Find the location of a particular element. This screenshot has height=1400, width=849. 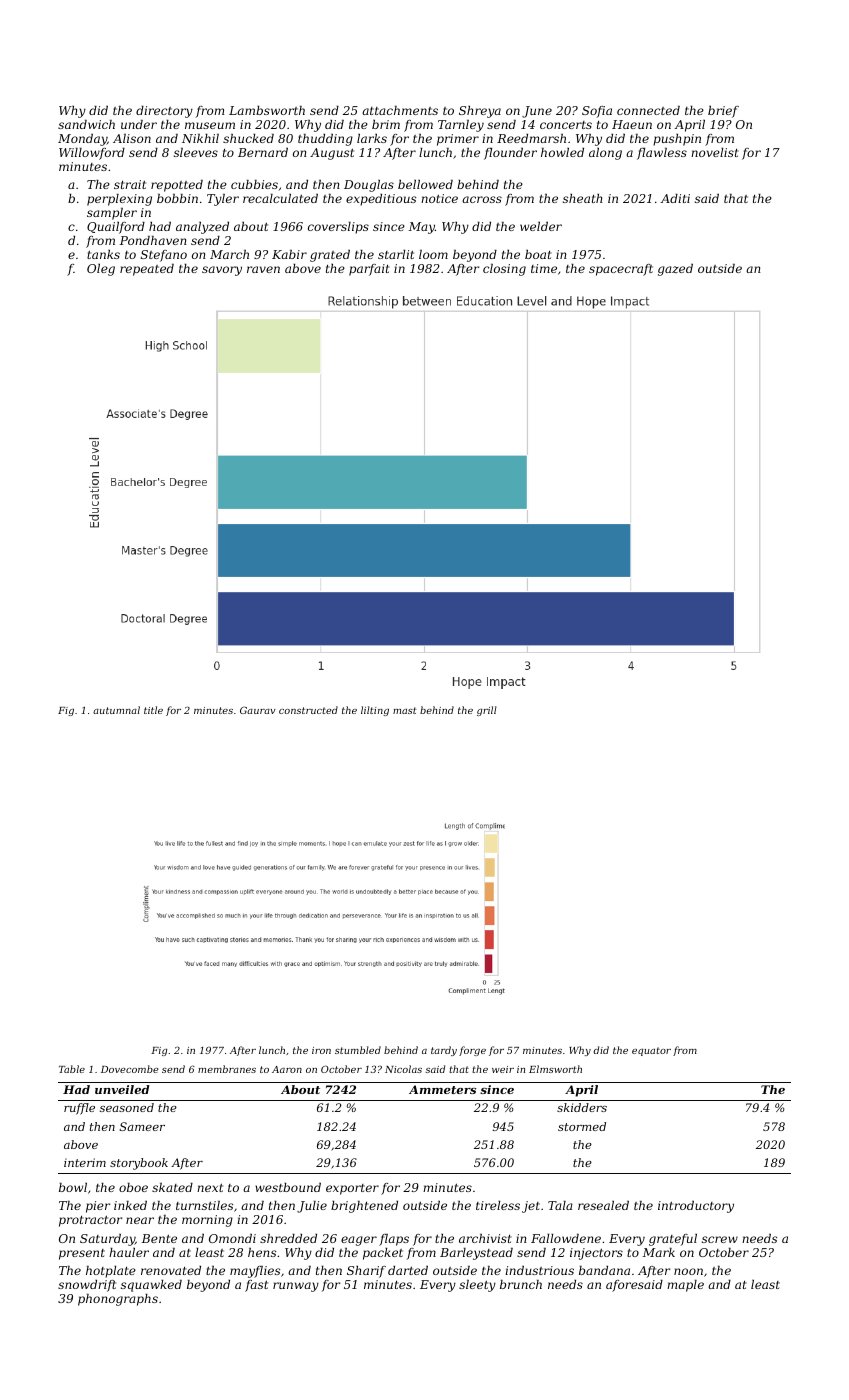

Sofia is located at coordinates (597, 112).
